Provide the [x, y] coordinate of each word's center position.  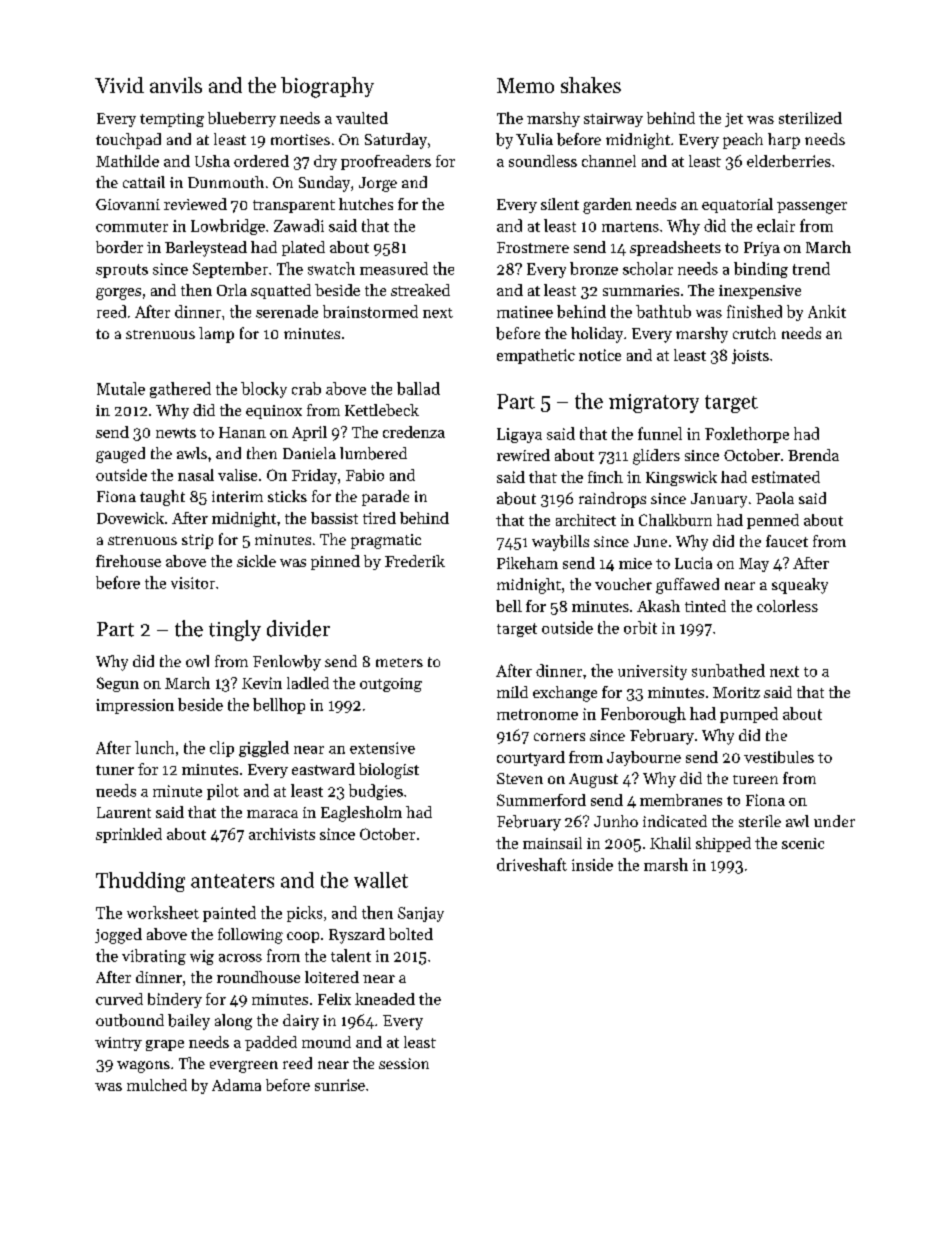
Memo [525, 85]
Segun [118, 684]
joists [750, 356]
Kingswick [681, 478]
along [233, 1022]
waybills [560, 543]
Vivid [119, 85]
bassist [334, 518]
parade [385, 498]
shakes [591, 85]
